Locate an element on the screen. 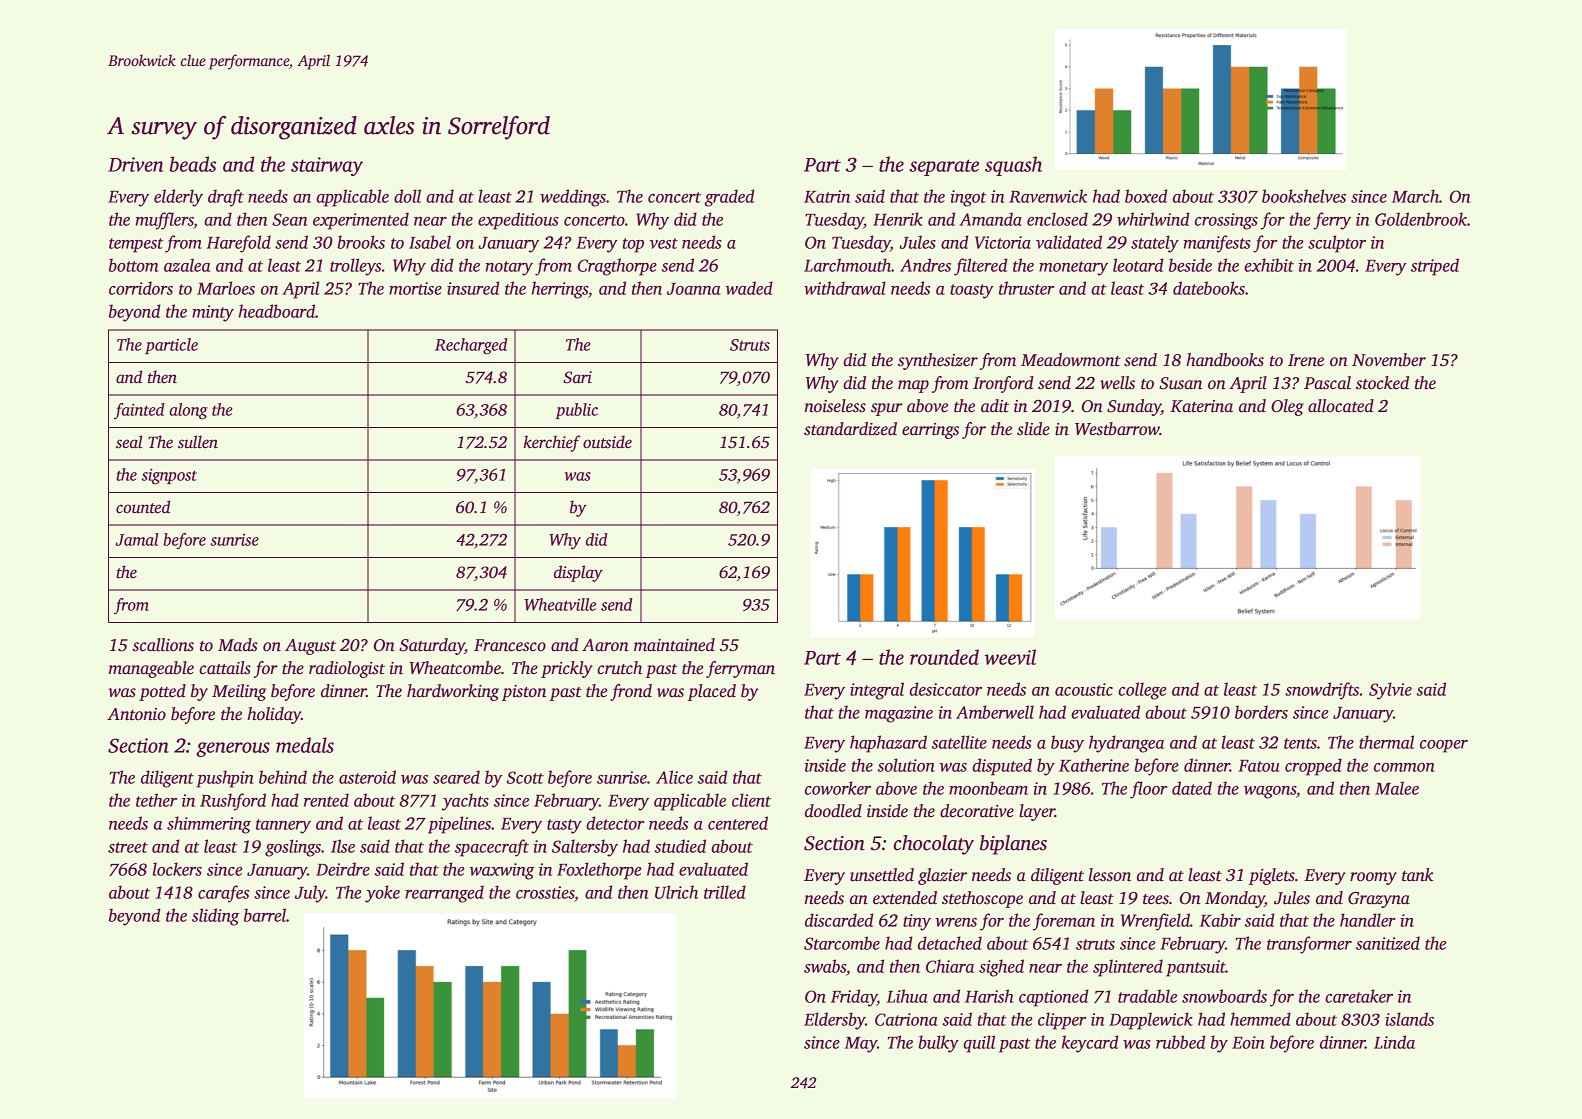 The width and height of the screenshot is (1582, 1119). wagons is located at coordinates (1270, 792).
